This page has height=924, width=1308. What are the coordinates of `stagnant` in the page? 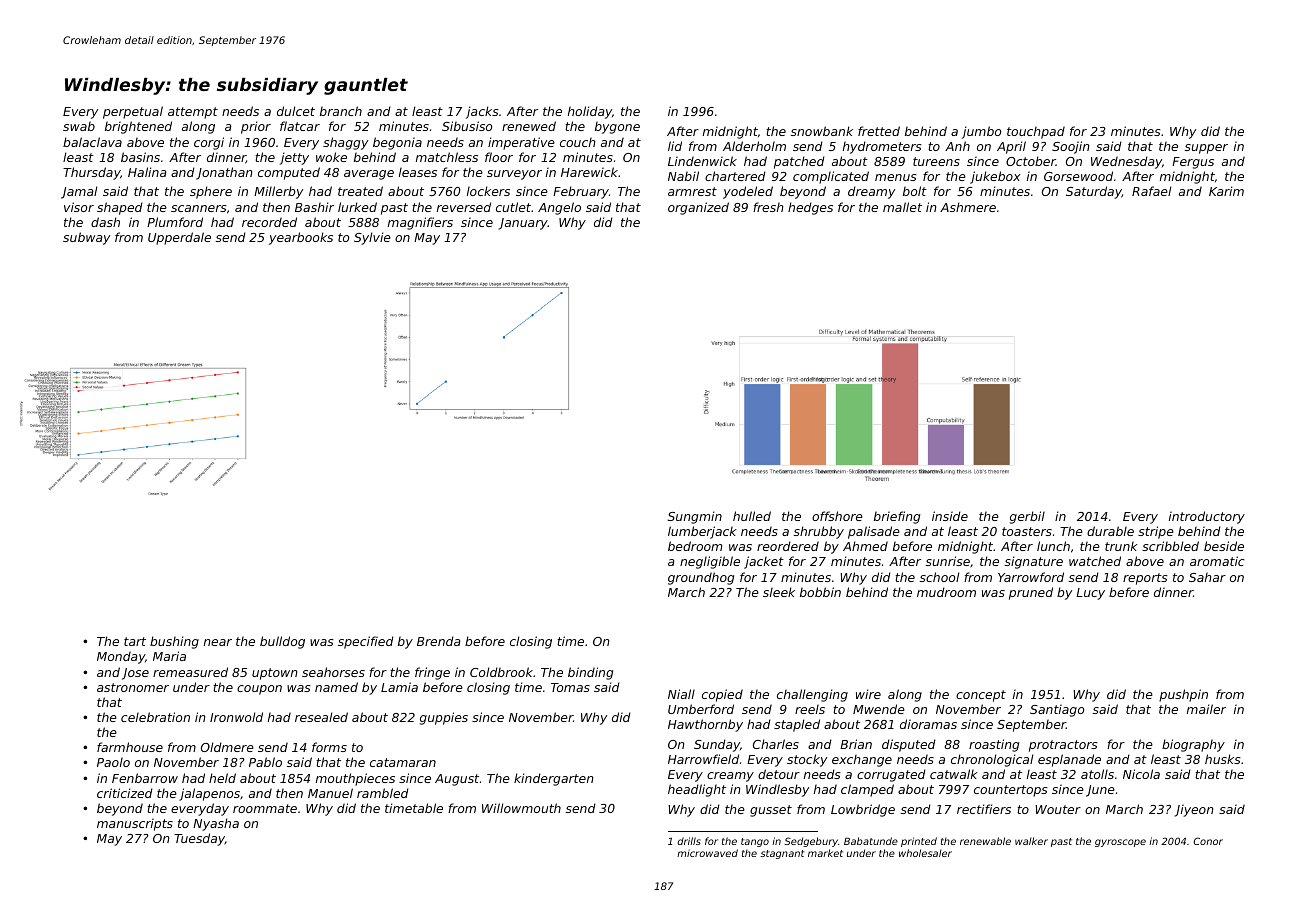 It's located at (782, 854).
